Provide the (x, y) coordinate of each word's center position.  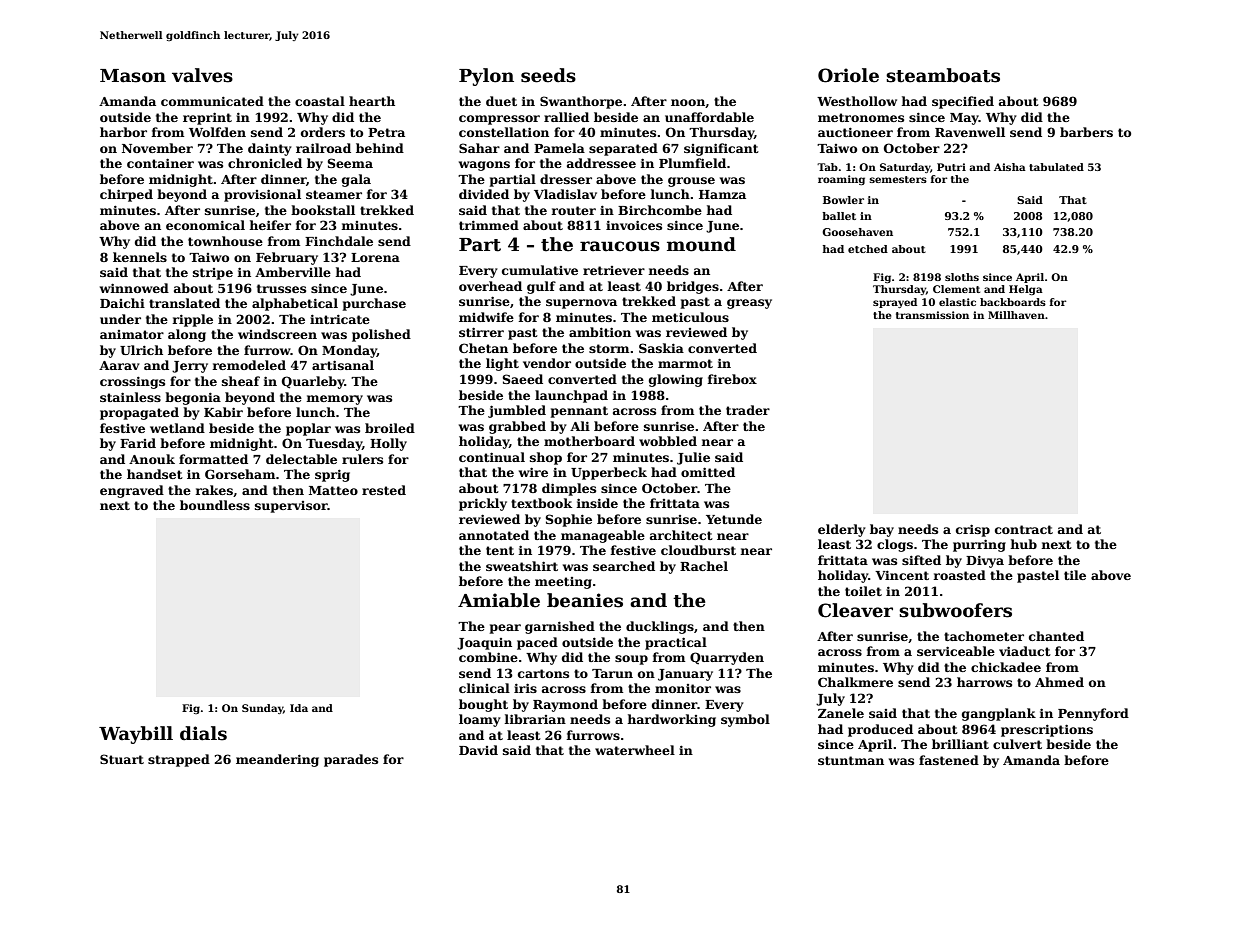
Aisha (1010, 167)
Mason (133, 76)
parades (351, 760)
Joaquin (484, 644)
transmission (932, 315)
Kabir (223, 412)
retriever (614, 270)
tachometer (984, 636)
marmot (685, 363)
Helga (1026, 290)
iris (525, 688)
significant (721, 149)
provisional (262, 195)
